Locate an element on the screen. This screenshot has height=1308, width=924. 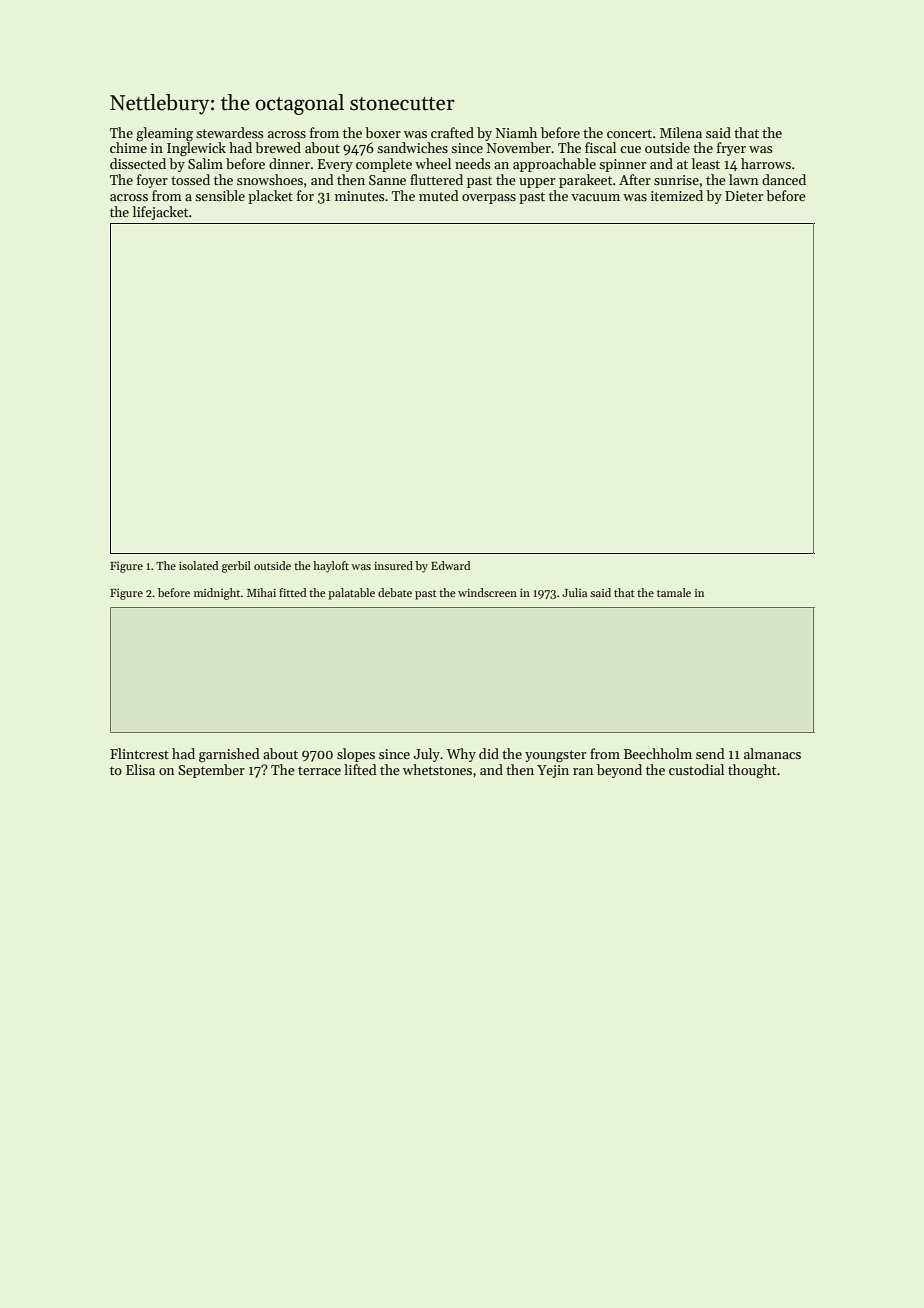
Edward is located at coordinates (450, 565).
